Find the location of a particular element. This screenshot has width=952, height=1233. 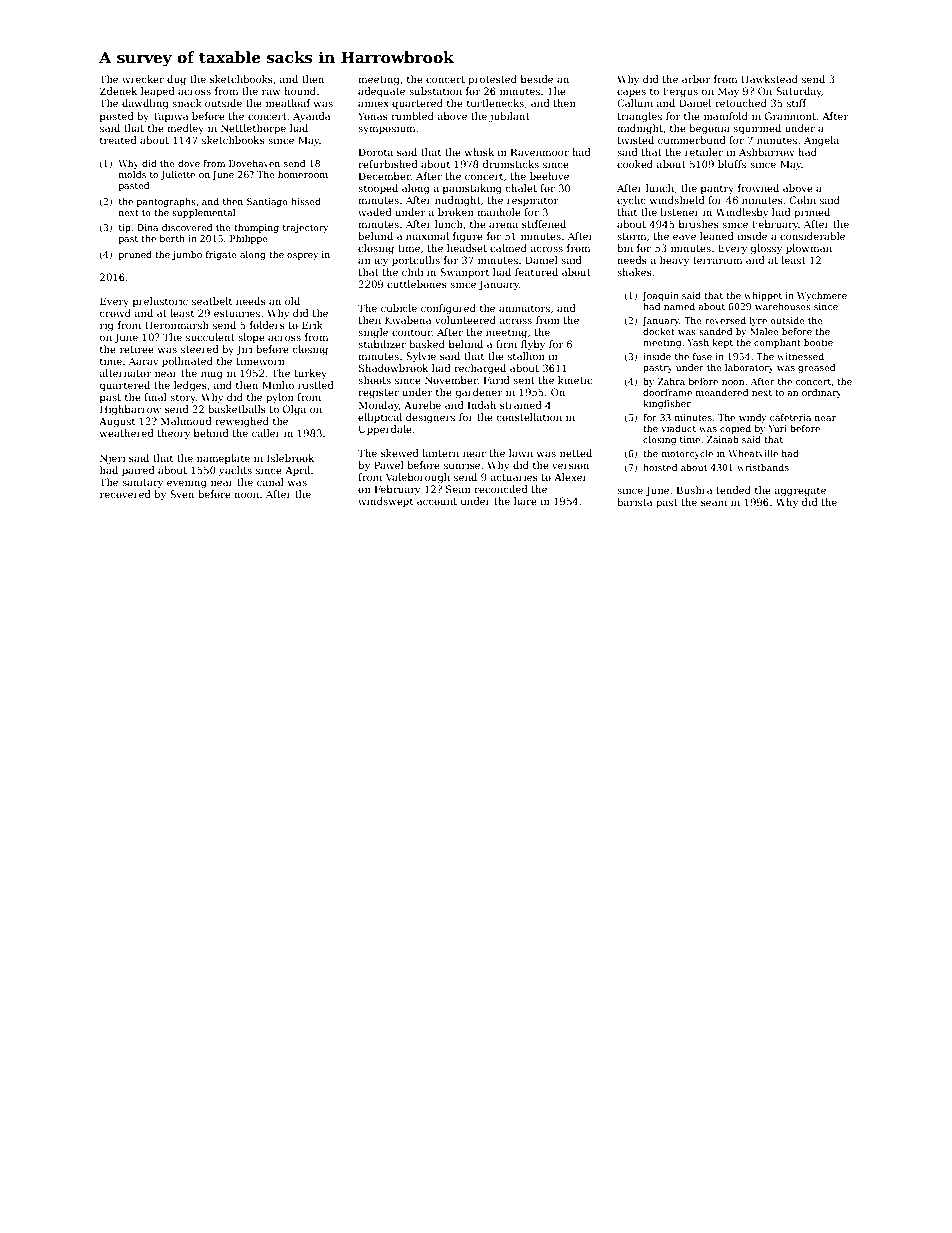

Ashbarrow is located at coordinates (766, 152).
